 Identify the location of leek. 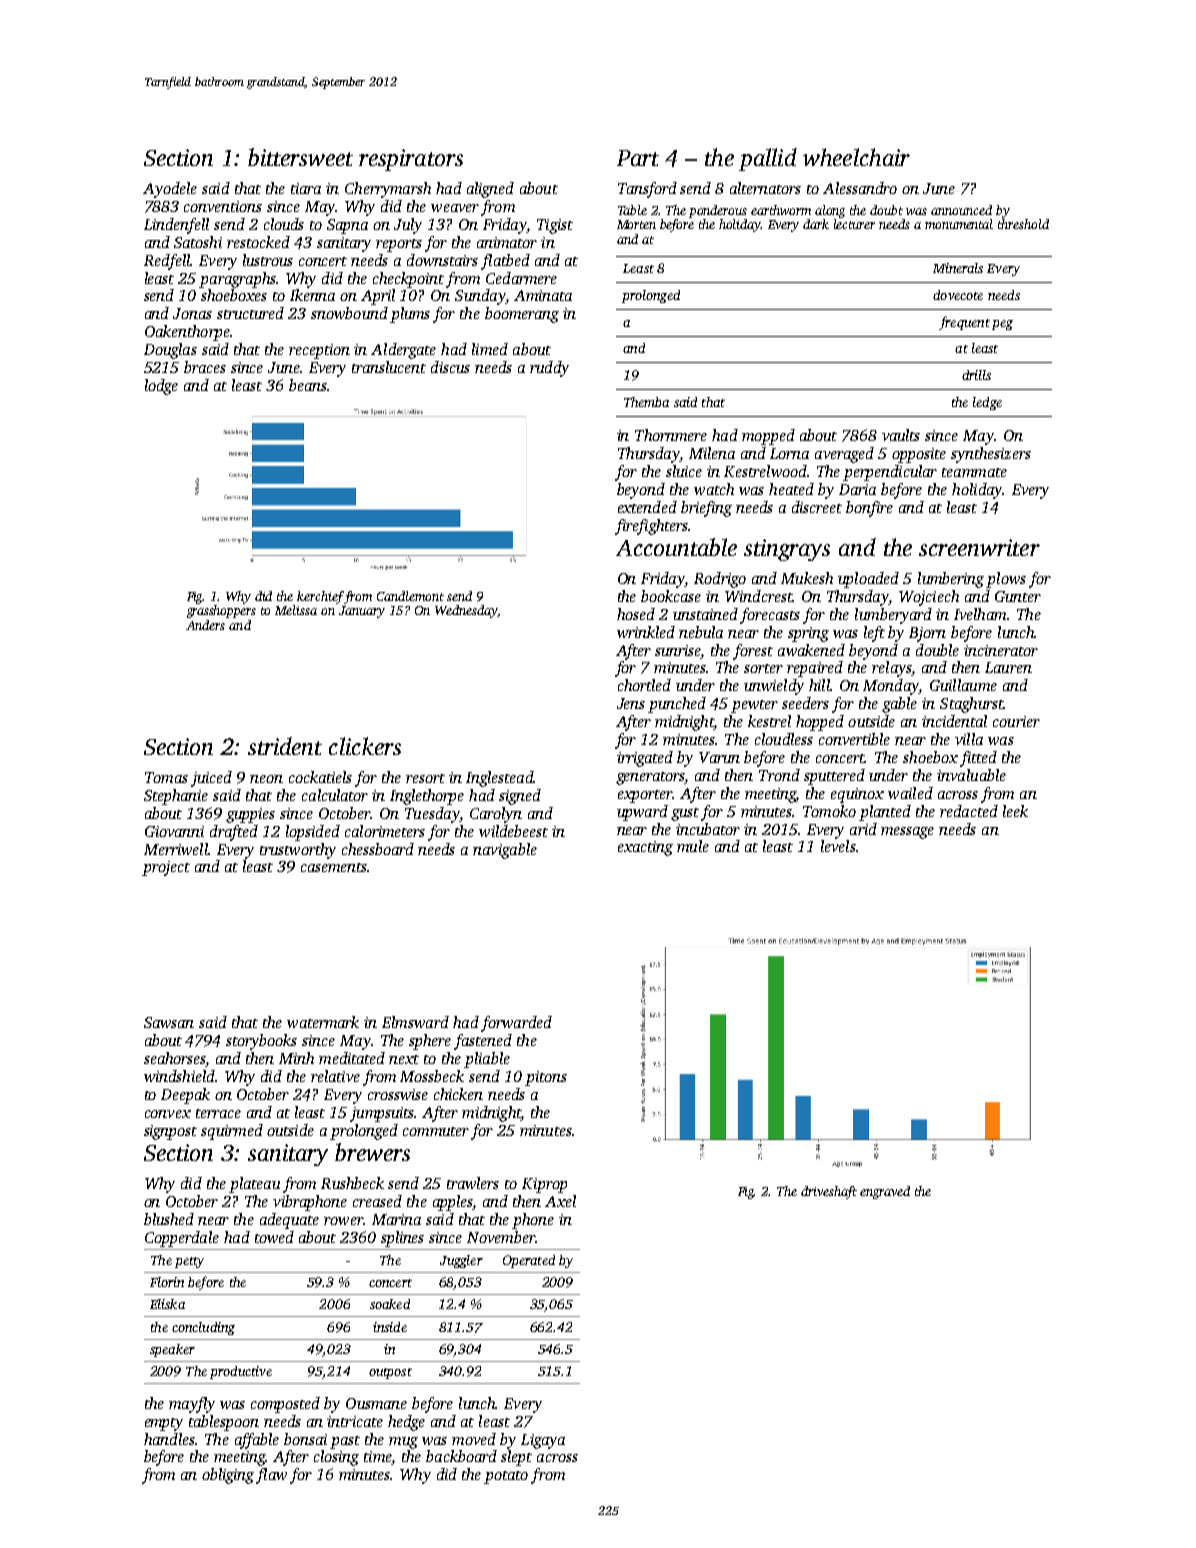
(1015, 811).
